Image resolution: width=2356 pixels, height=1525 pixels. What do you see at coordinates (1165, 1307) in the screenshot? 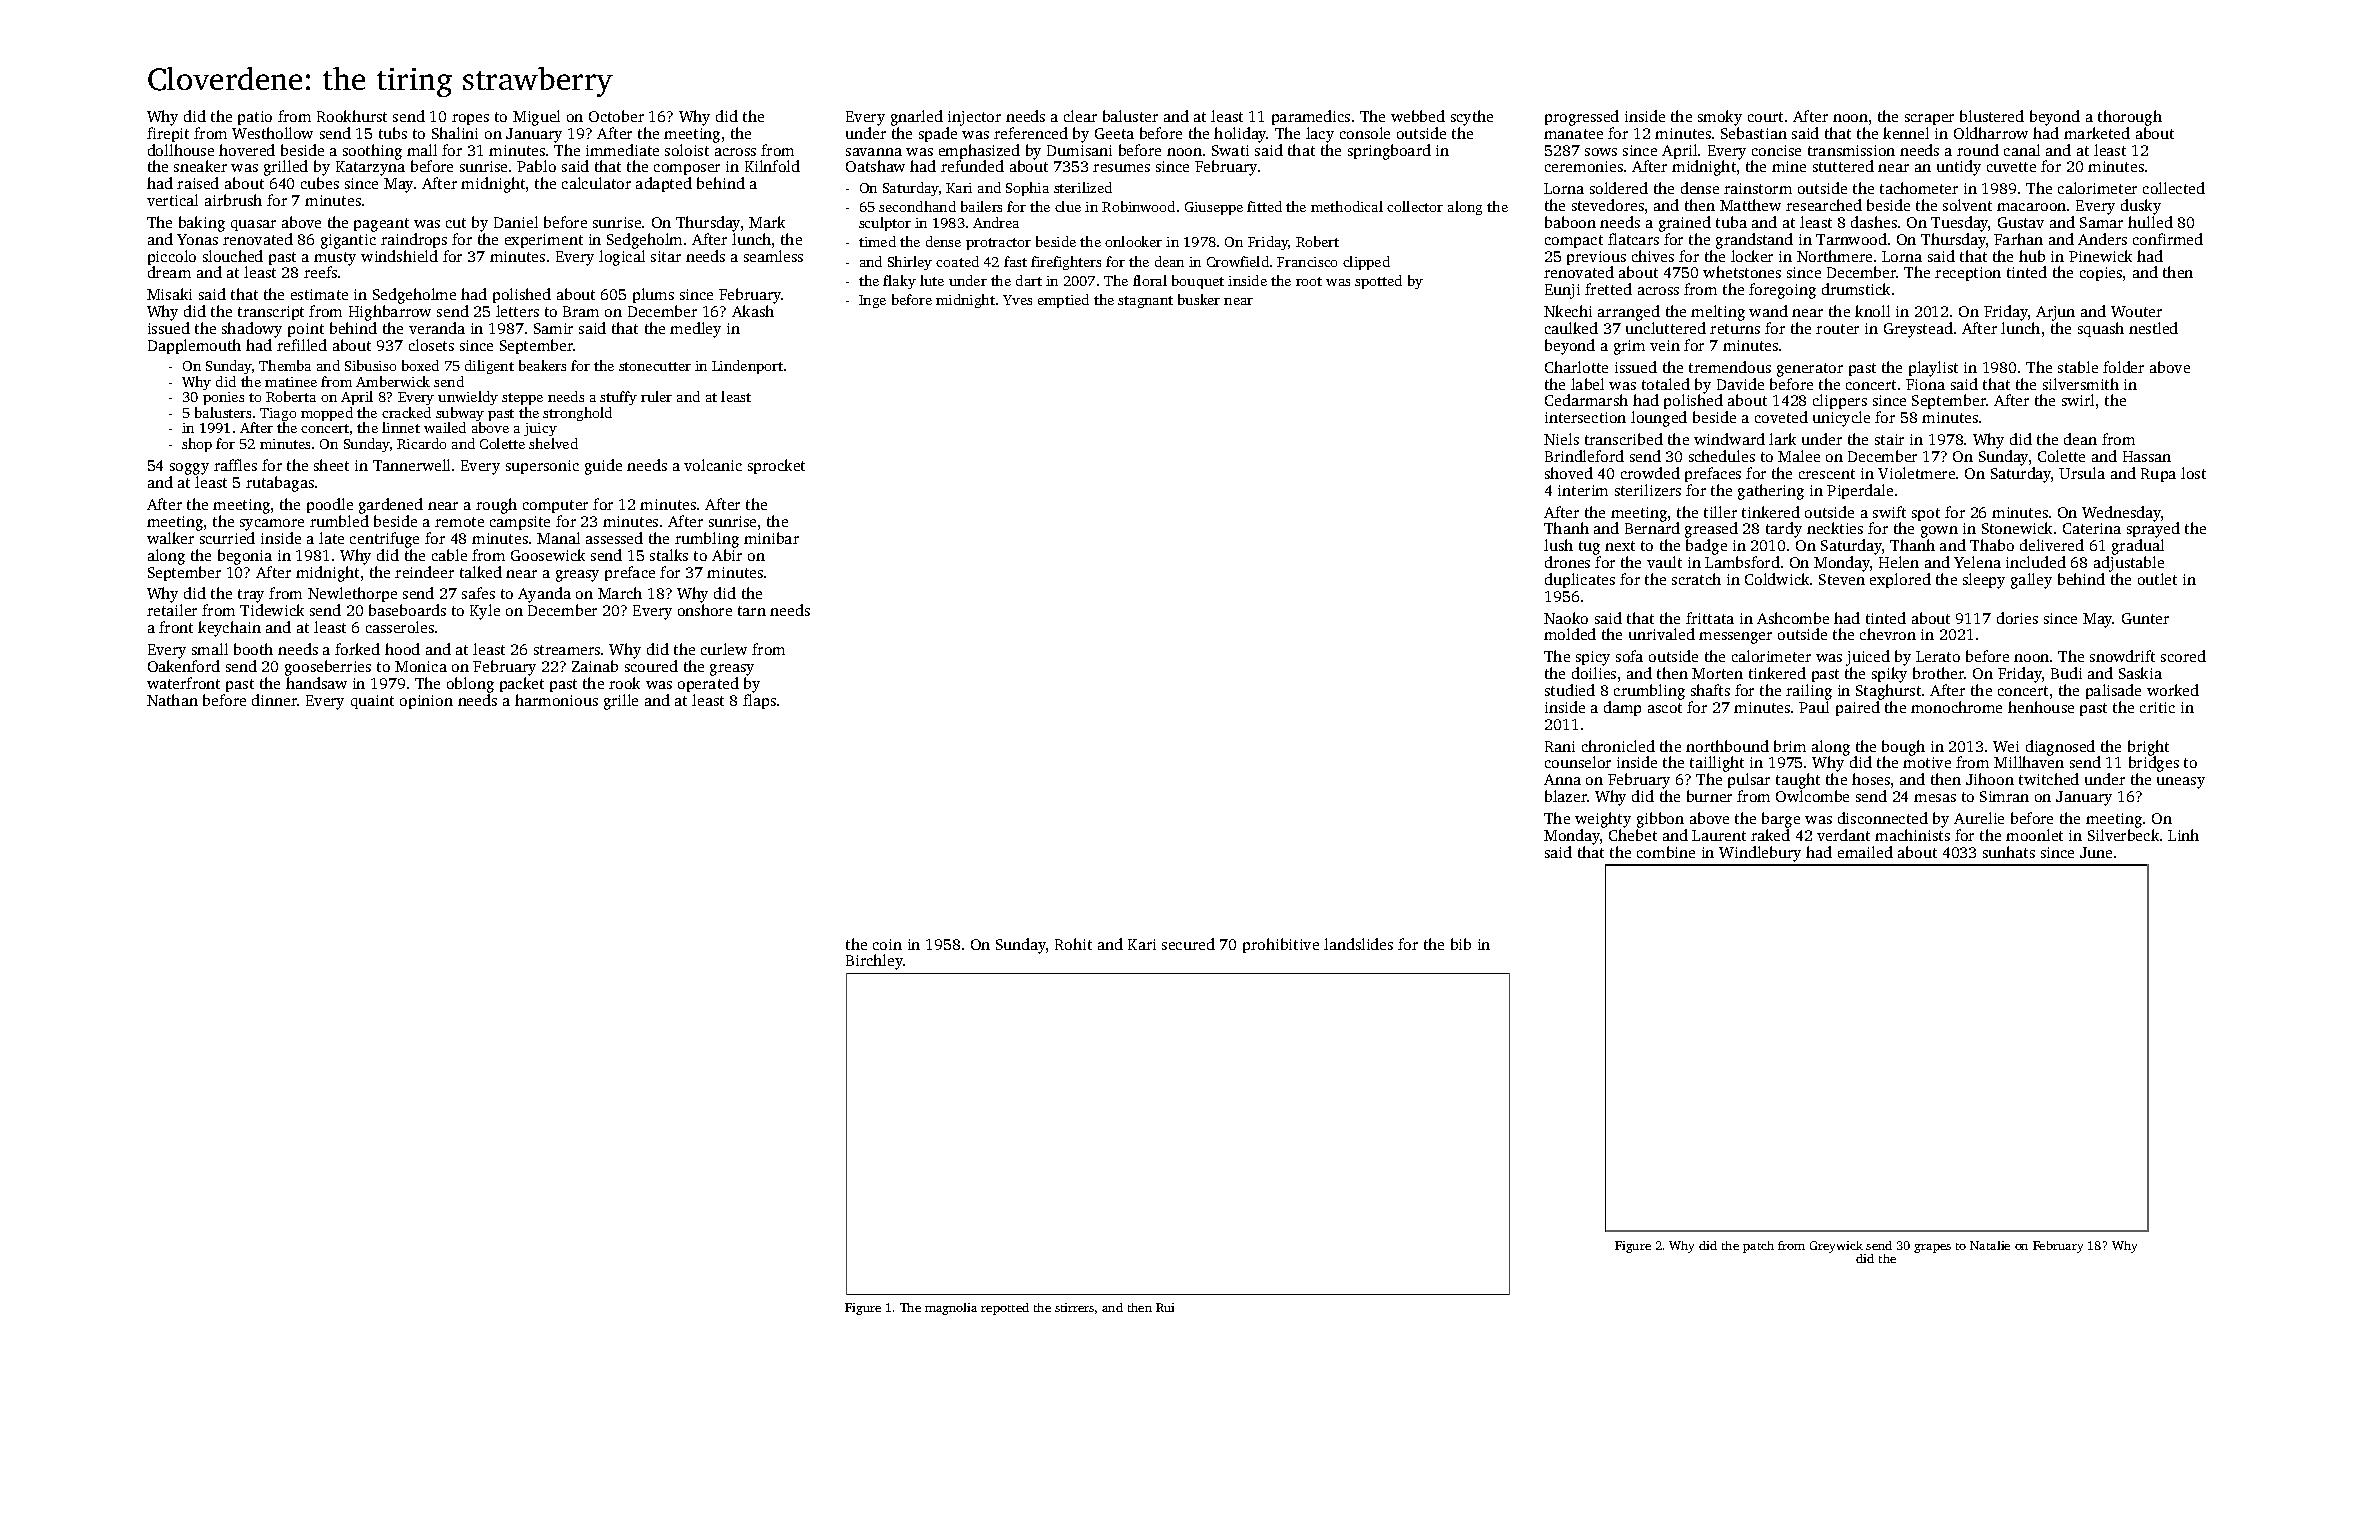
I see `Rui` at bounding box center [1165, 1307].
